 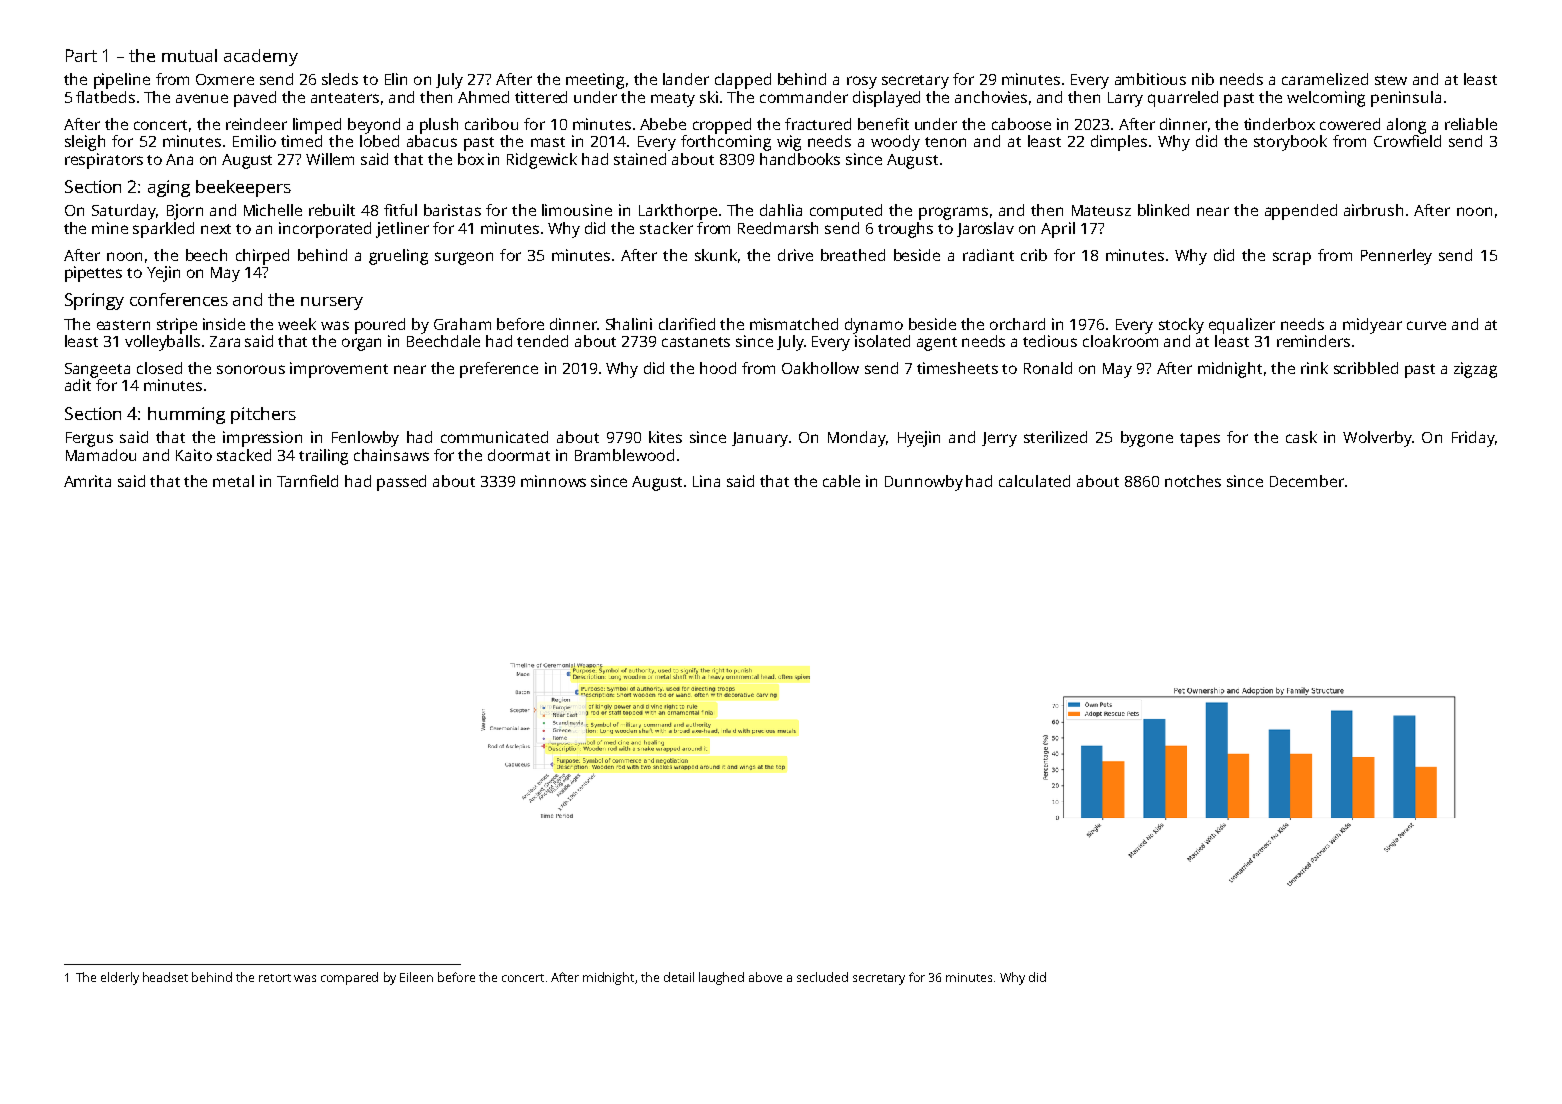 What do you see at coordinates (120, 978) in the document?
I see `elderly` at bounding box center [120, 978].
